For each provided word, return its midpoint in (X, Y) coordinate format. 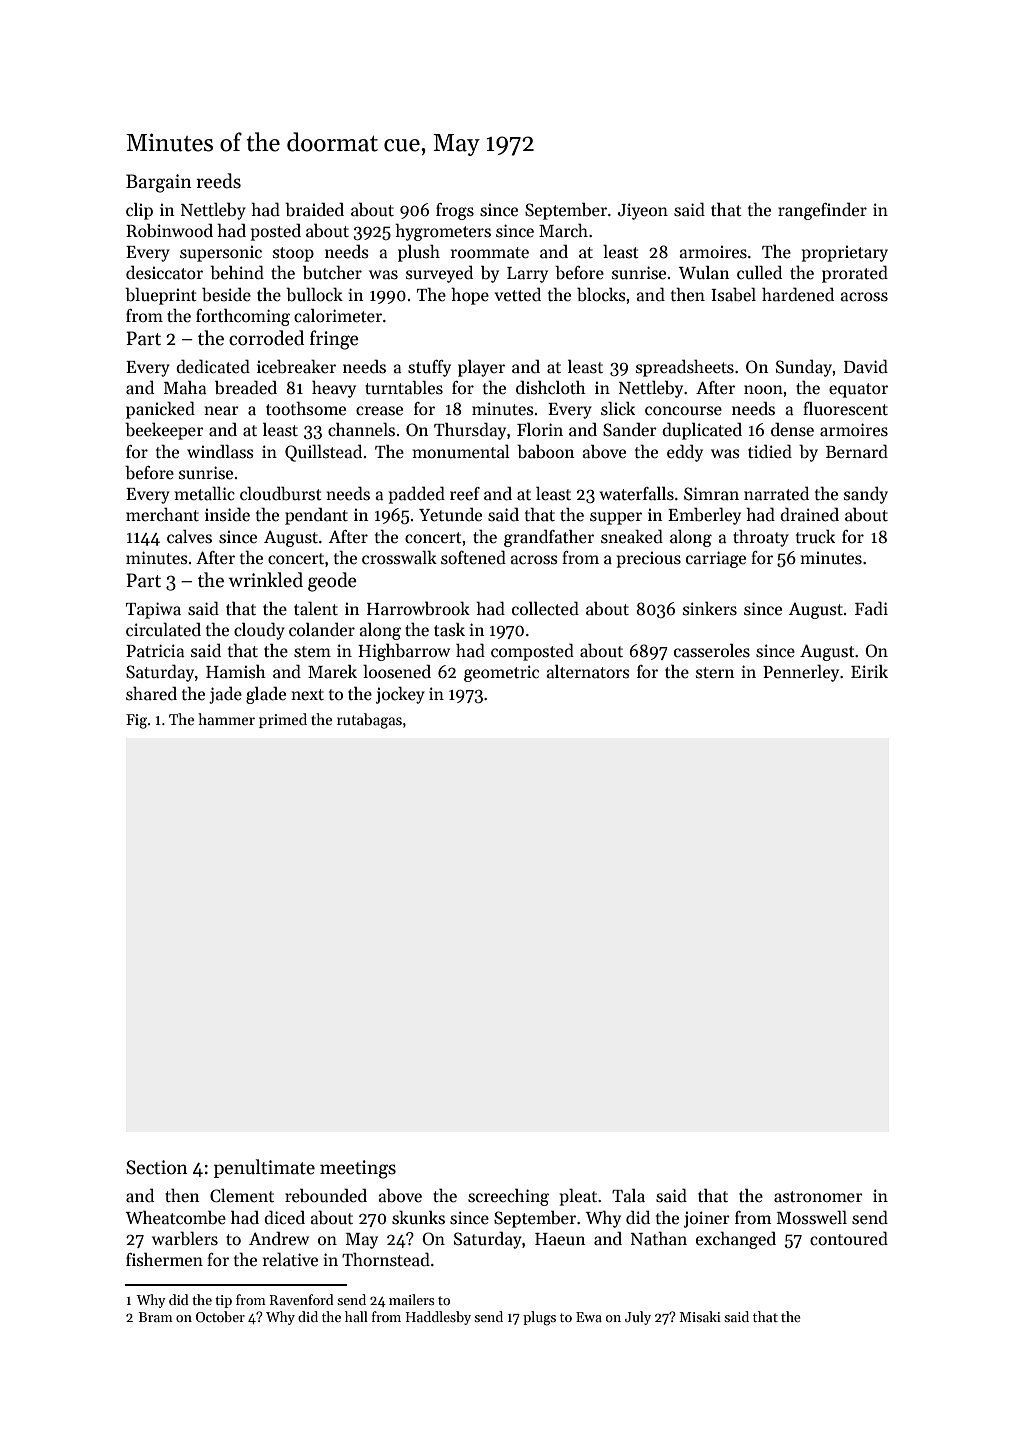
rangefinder (822, 211)
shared (151, 694)
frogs (455, 211)
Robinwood (169, 231)
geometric (501, 673)
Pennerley (801, 673)
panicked (160, 410)
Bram (156, 1317)
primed (283, 720)
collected (545, 608)
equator (858, 390)
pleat (578, 1197)
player (481, 368)
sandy (866, 495)
